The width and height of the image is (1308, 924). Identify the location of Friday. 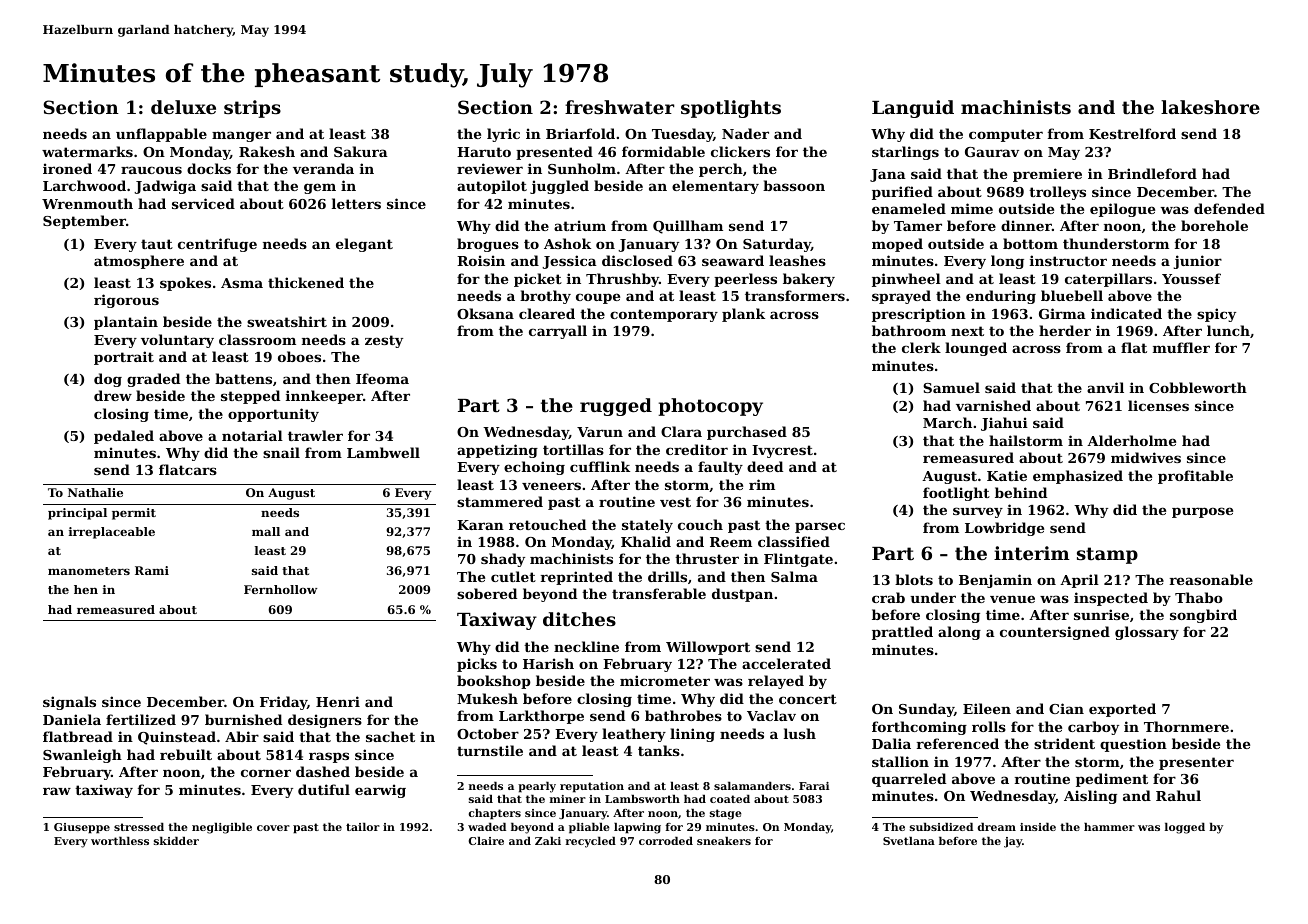
(283, 703).
